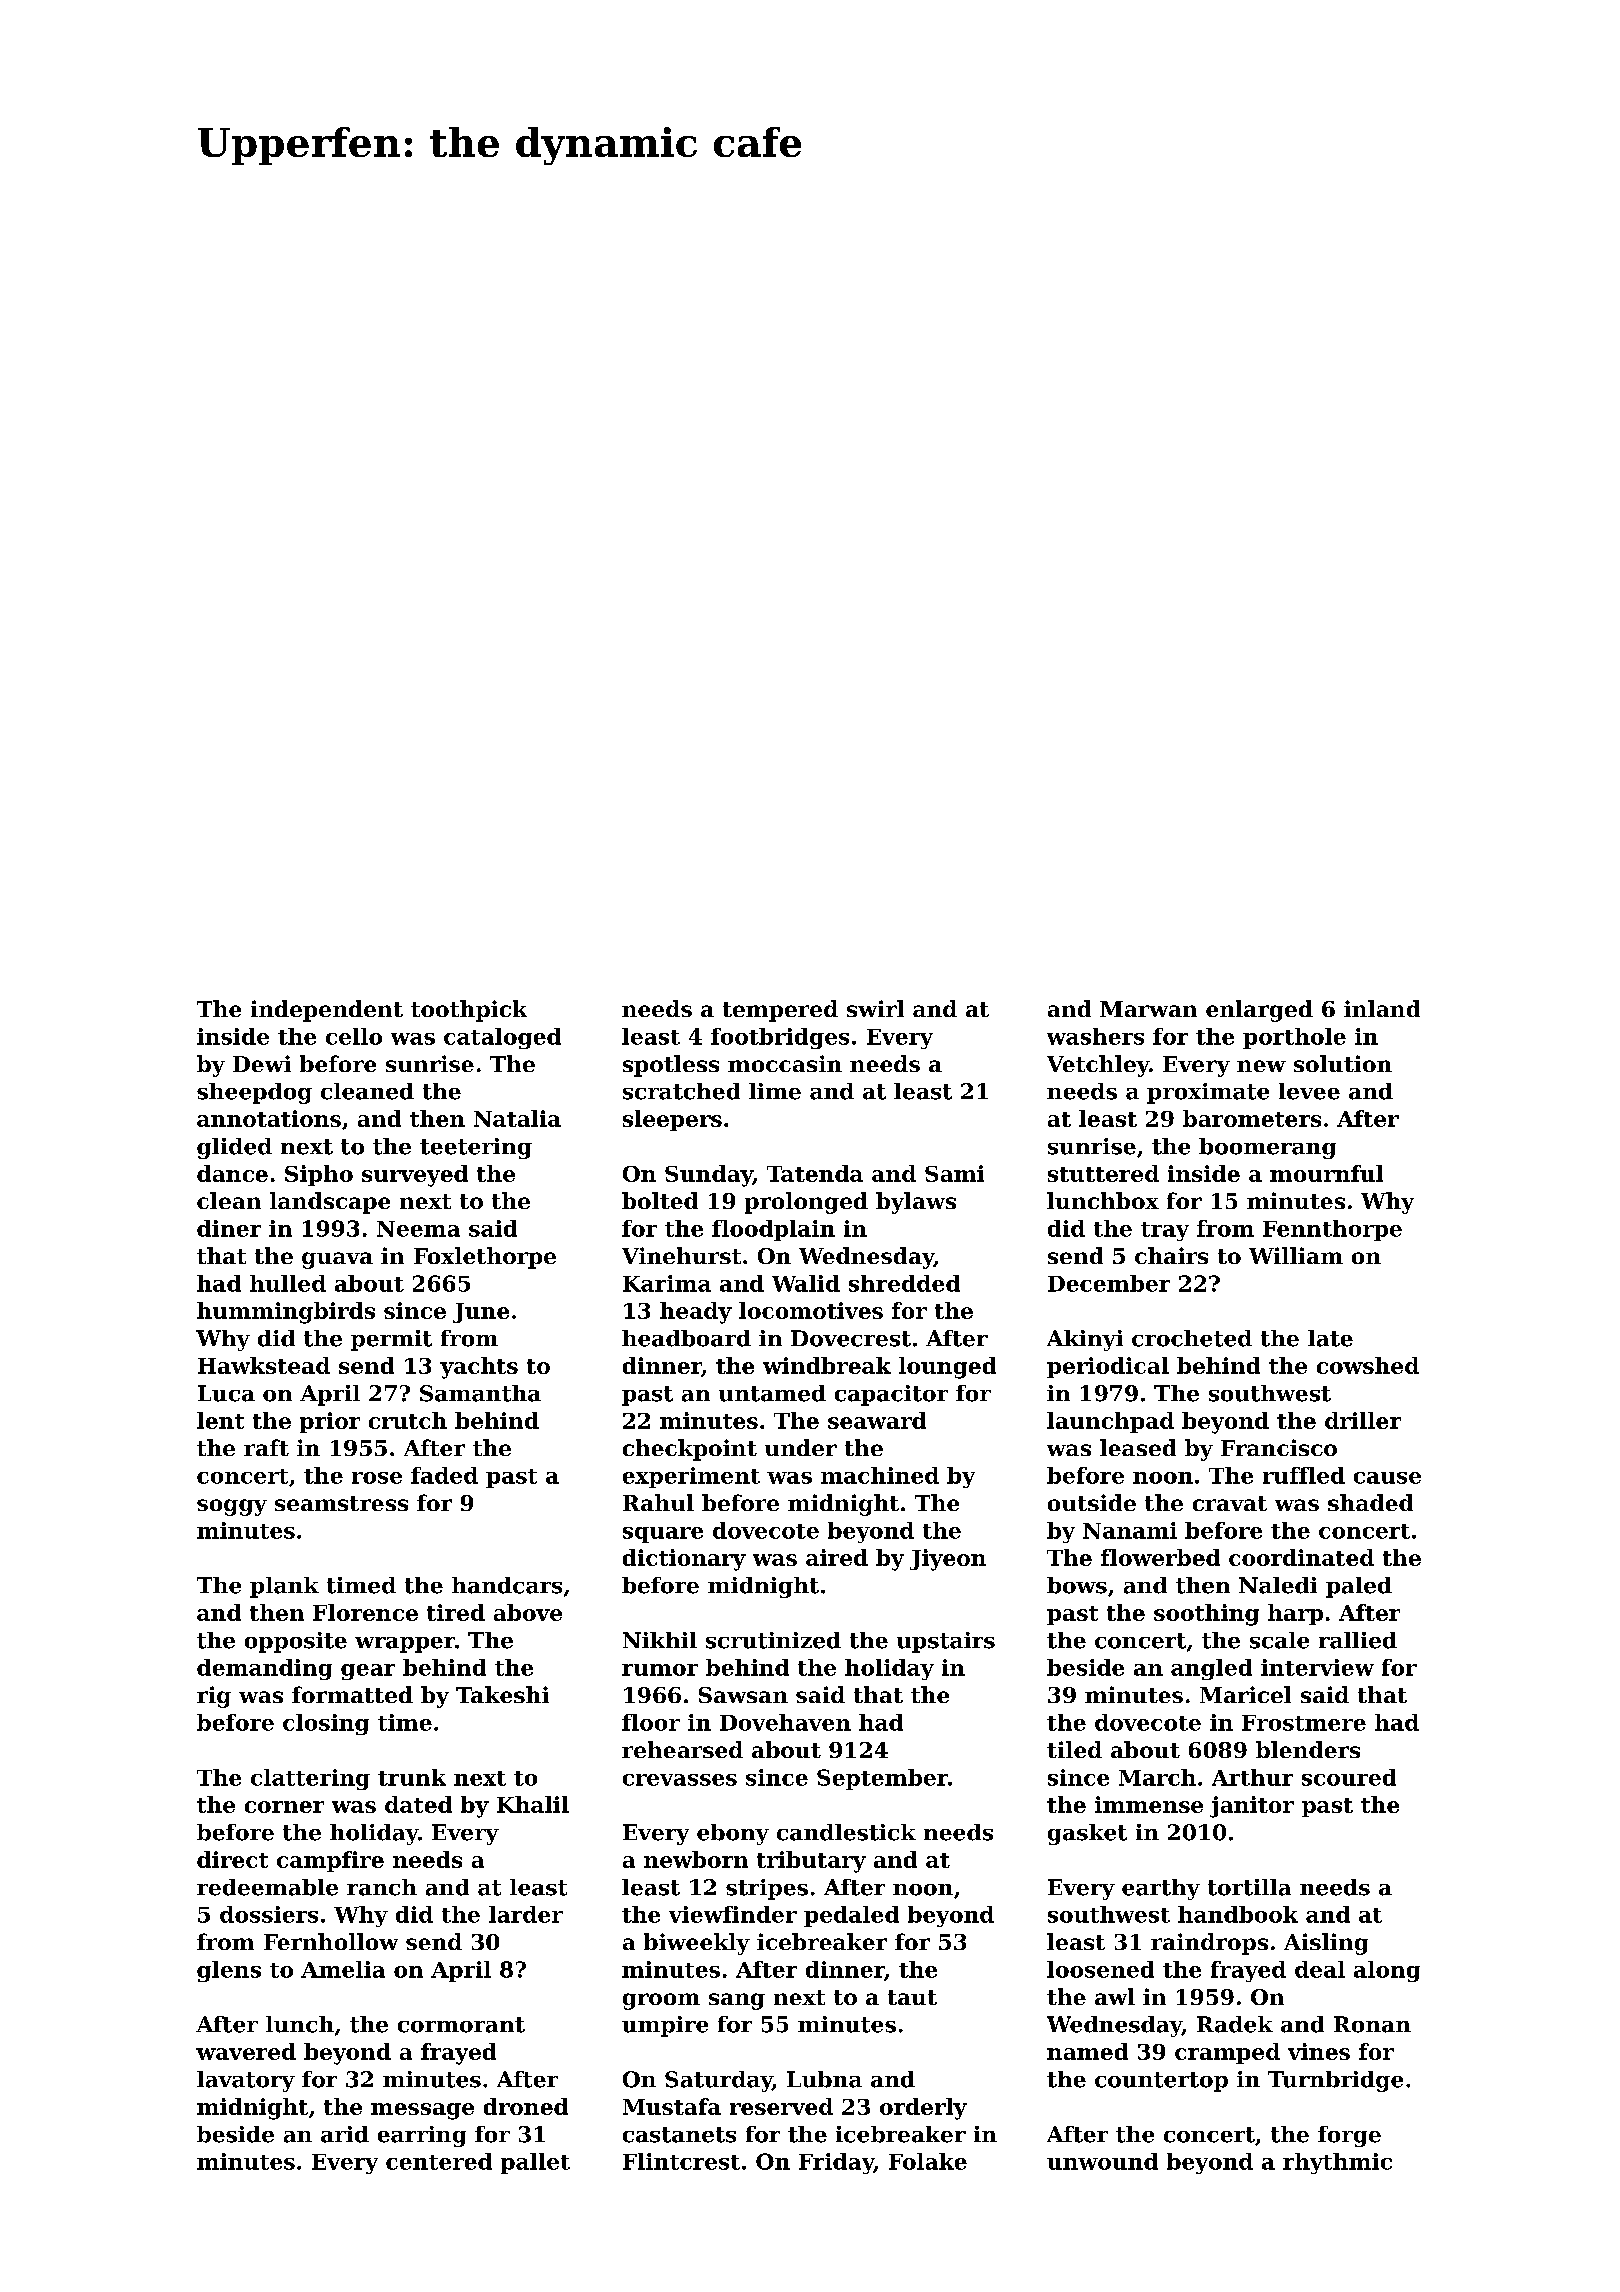  What do you see at coordinates (1326, 1944) in the page?
I see `Aisling` at bounding box center [1326, 1944].
